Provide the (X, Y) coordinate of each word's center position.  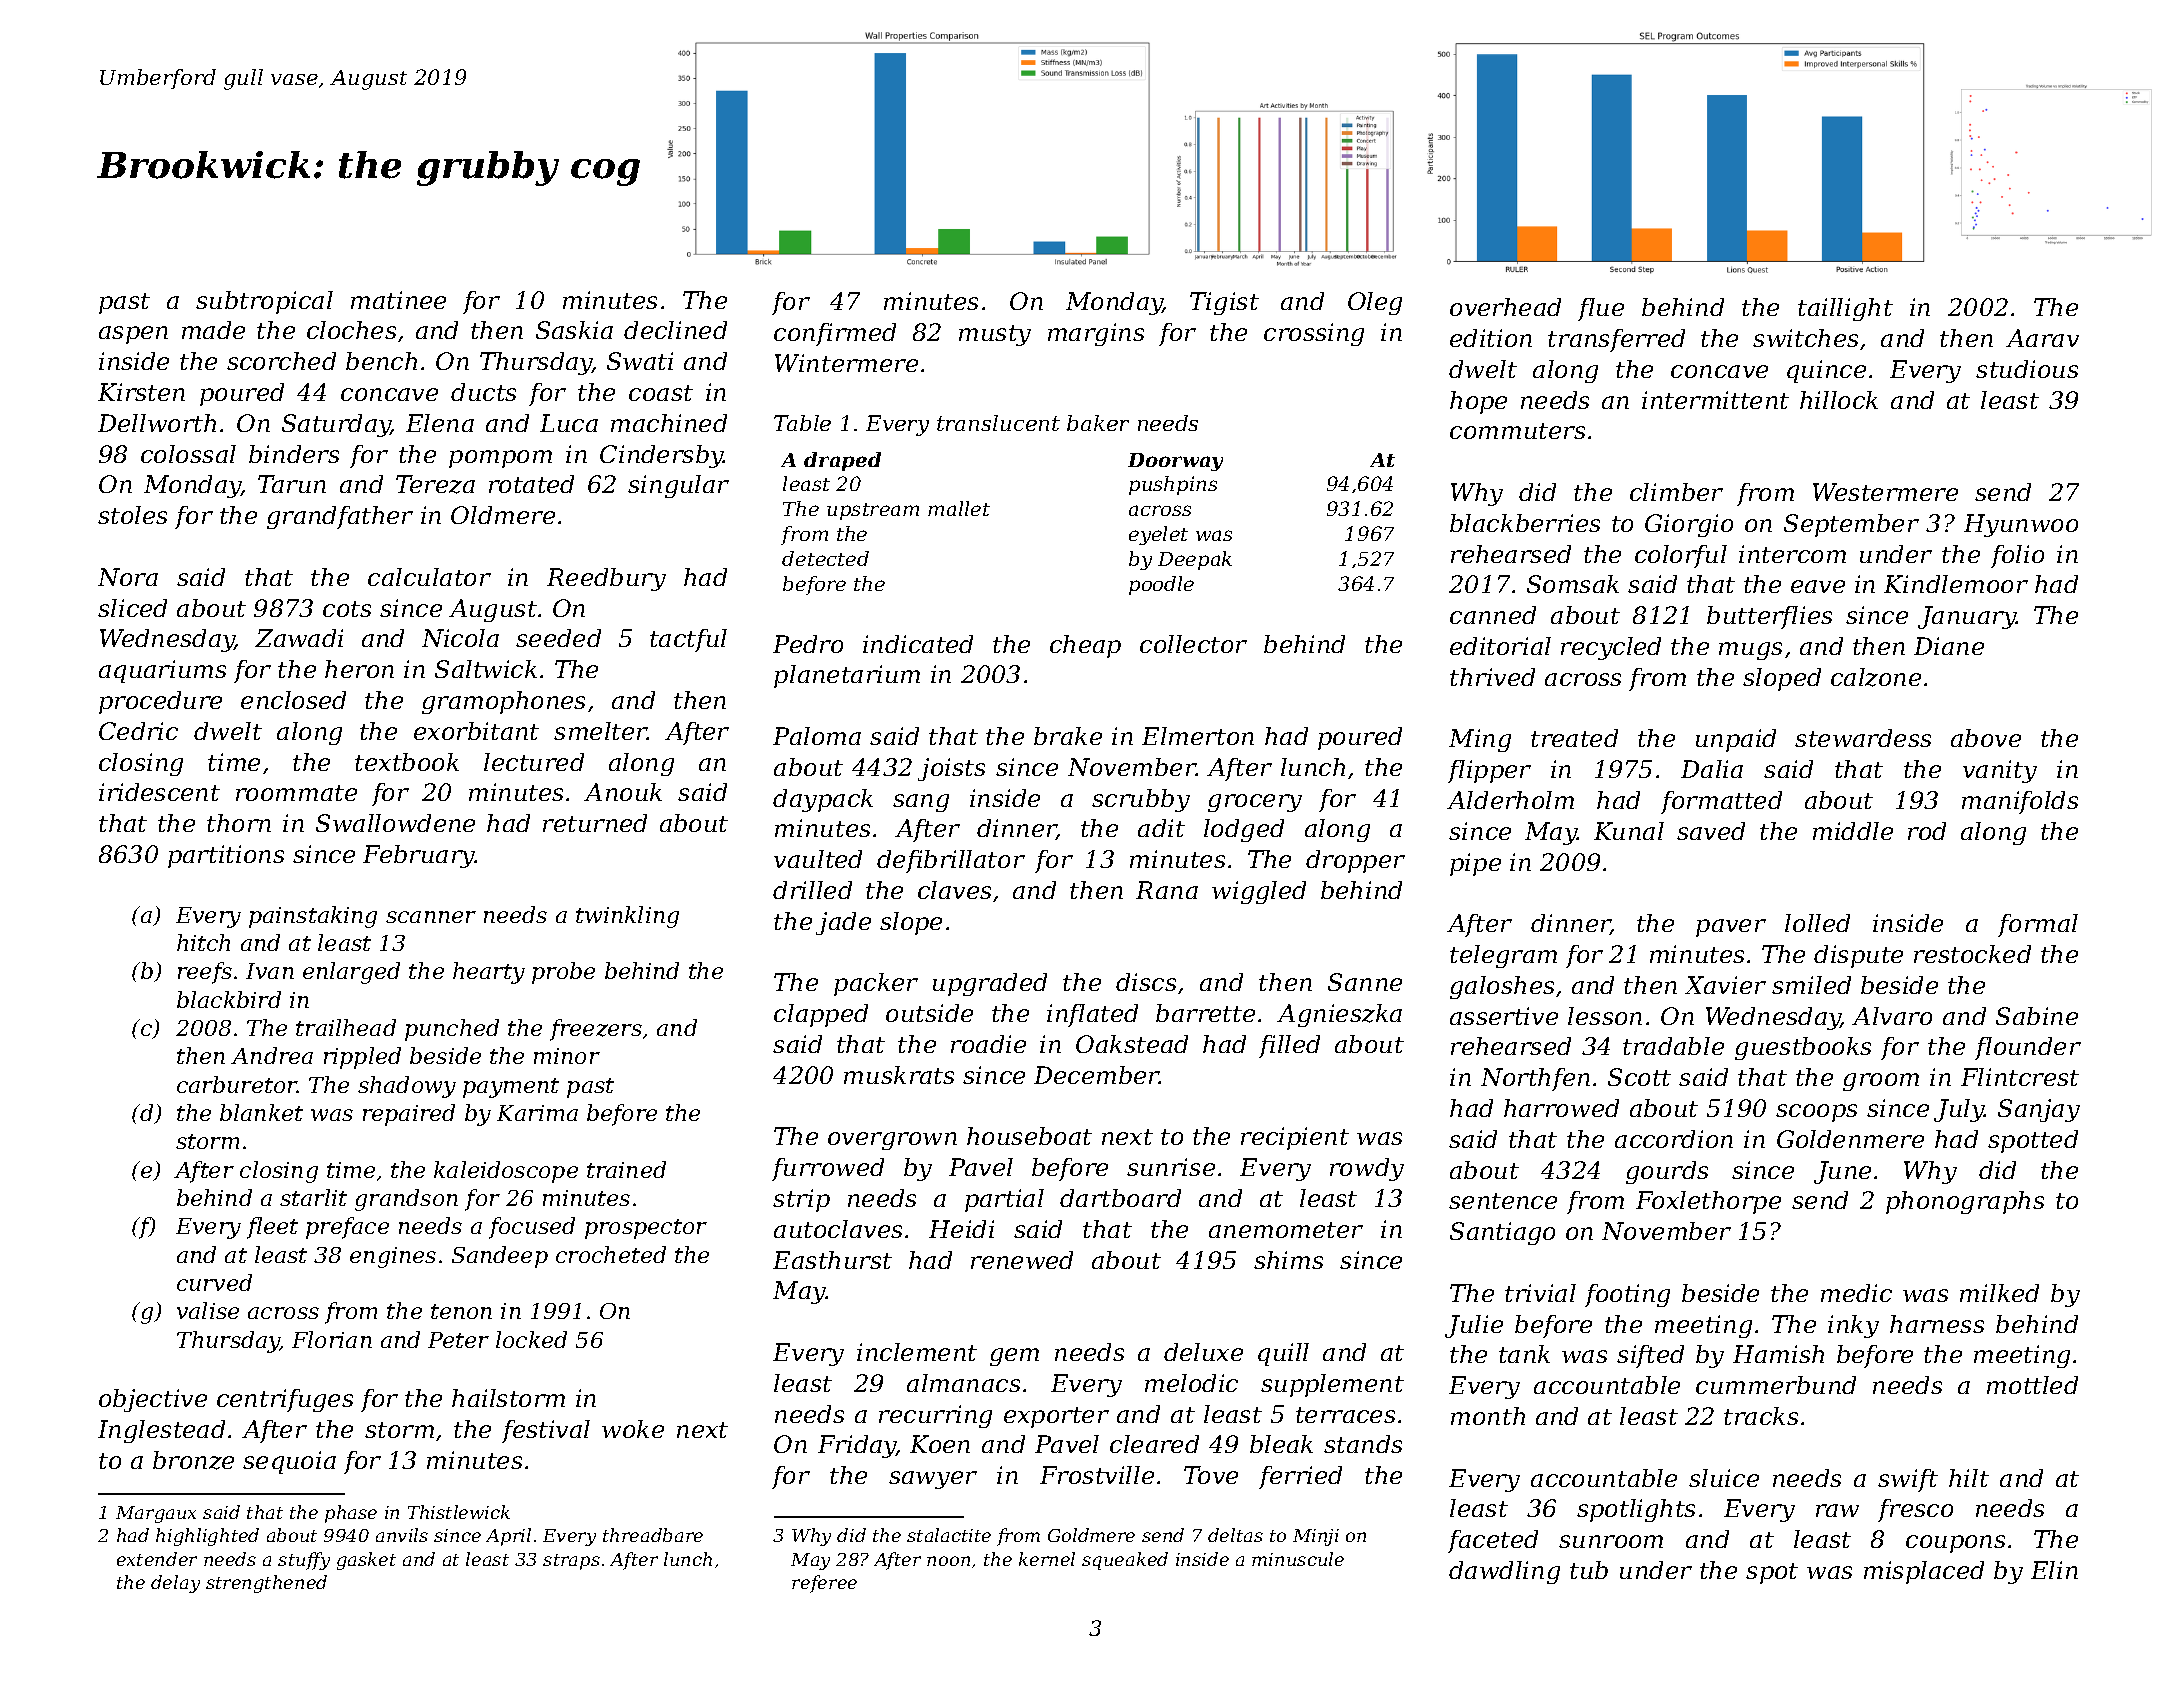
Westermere (1885, 492)
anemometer (1286, 1230)
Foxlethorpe (1708, 1202)
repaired (409, 1115)
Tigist (1224, 303)
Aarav (2042, 338)
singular (678, 486)
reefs (205, 973)
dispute (1858, 956)
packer (876, 984)
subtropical (264, 302)
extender (157, 1559)
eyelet (1158, 535)
